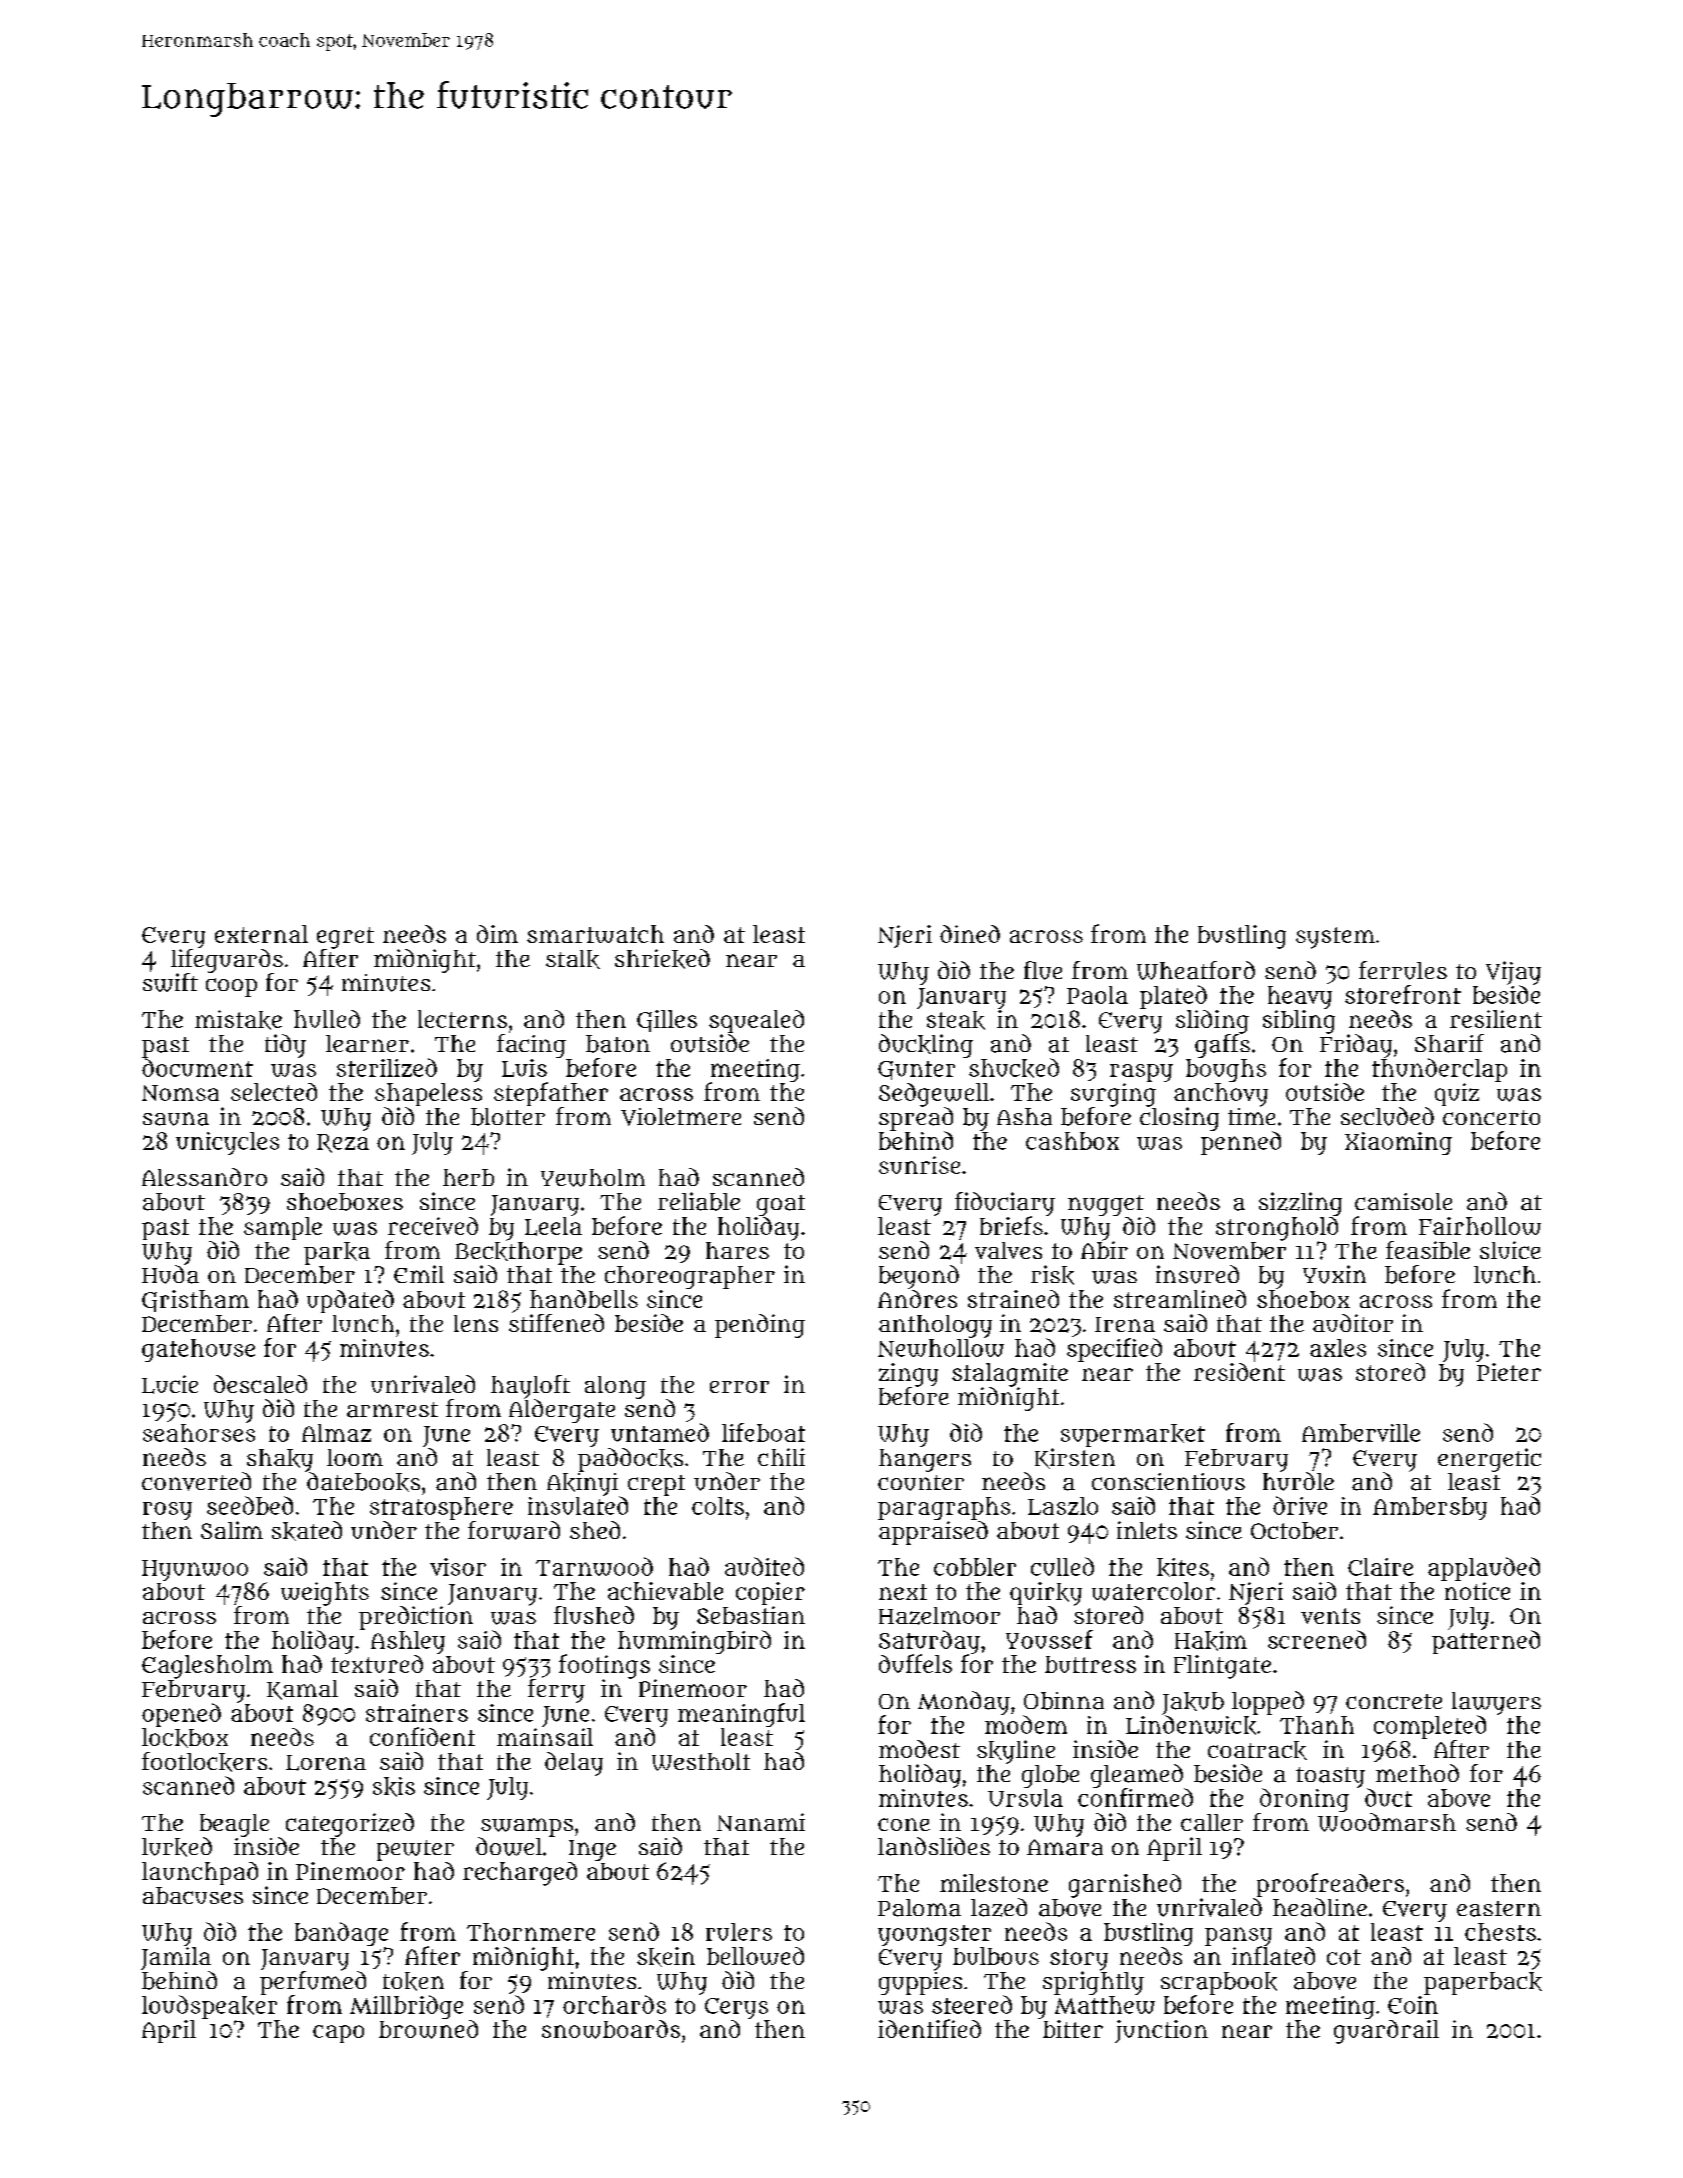  I want to click on Amberville, so click(1361, 1433).
